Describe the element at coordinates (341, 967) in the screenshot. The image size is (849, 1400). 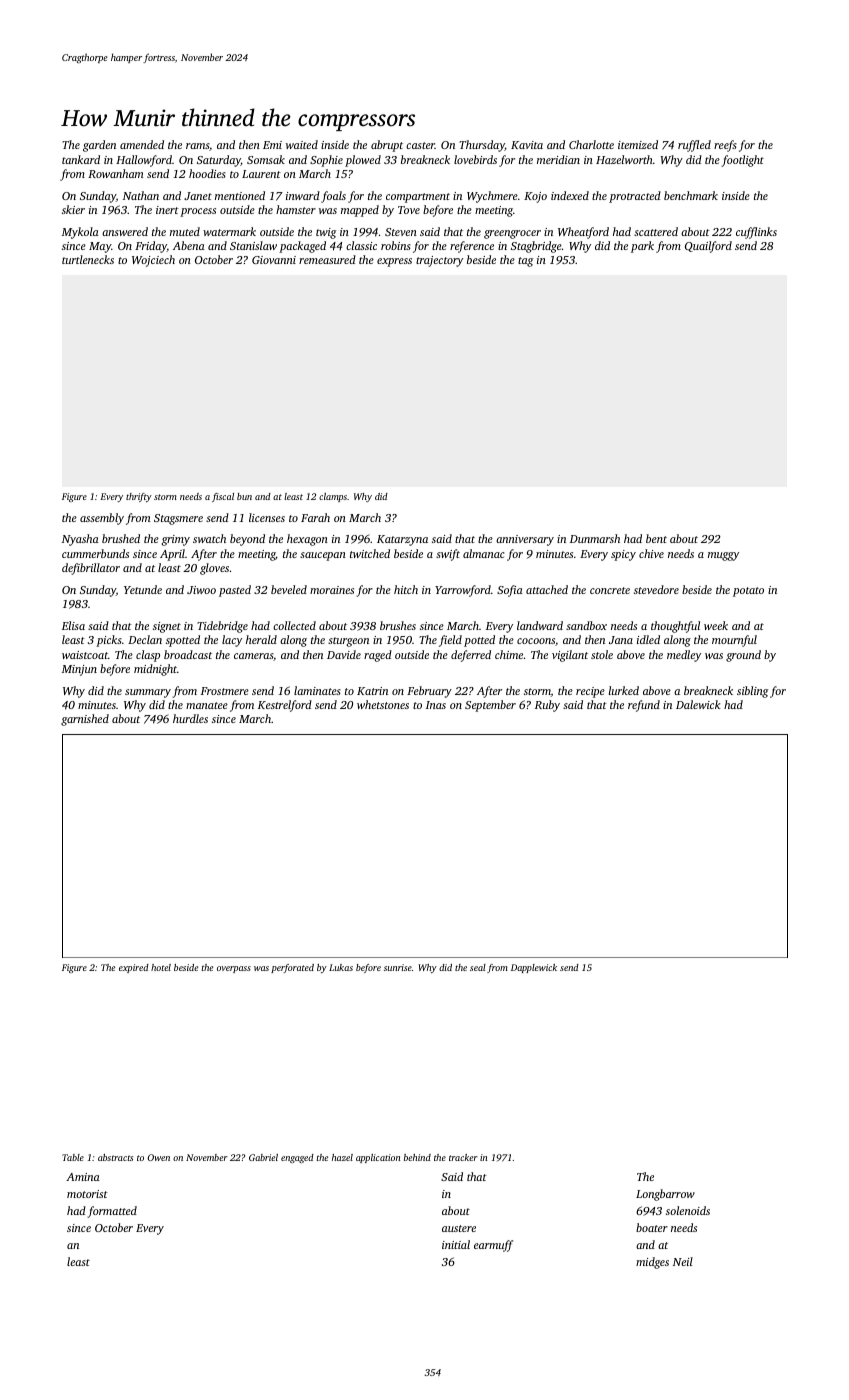
I see `Lukas` at that location.
